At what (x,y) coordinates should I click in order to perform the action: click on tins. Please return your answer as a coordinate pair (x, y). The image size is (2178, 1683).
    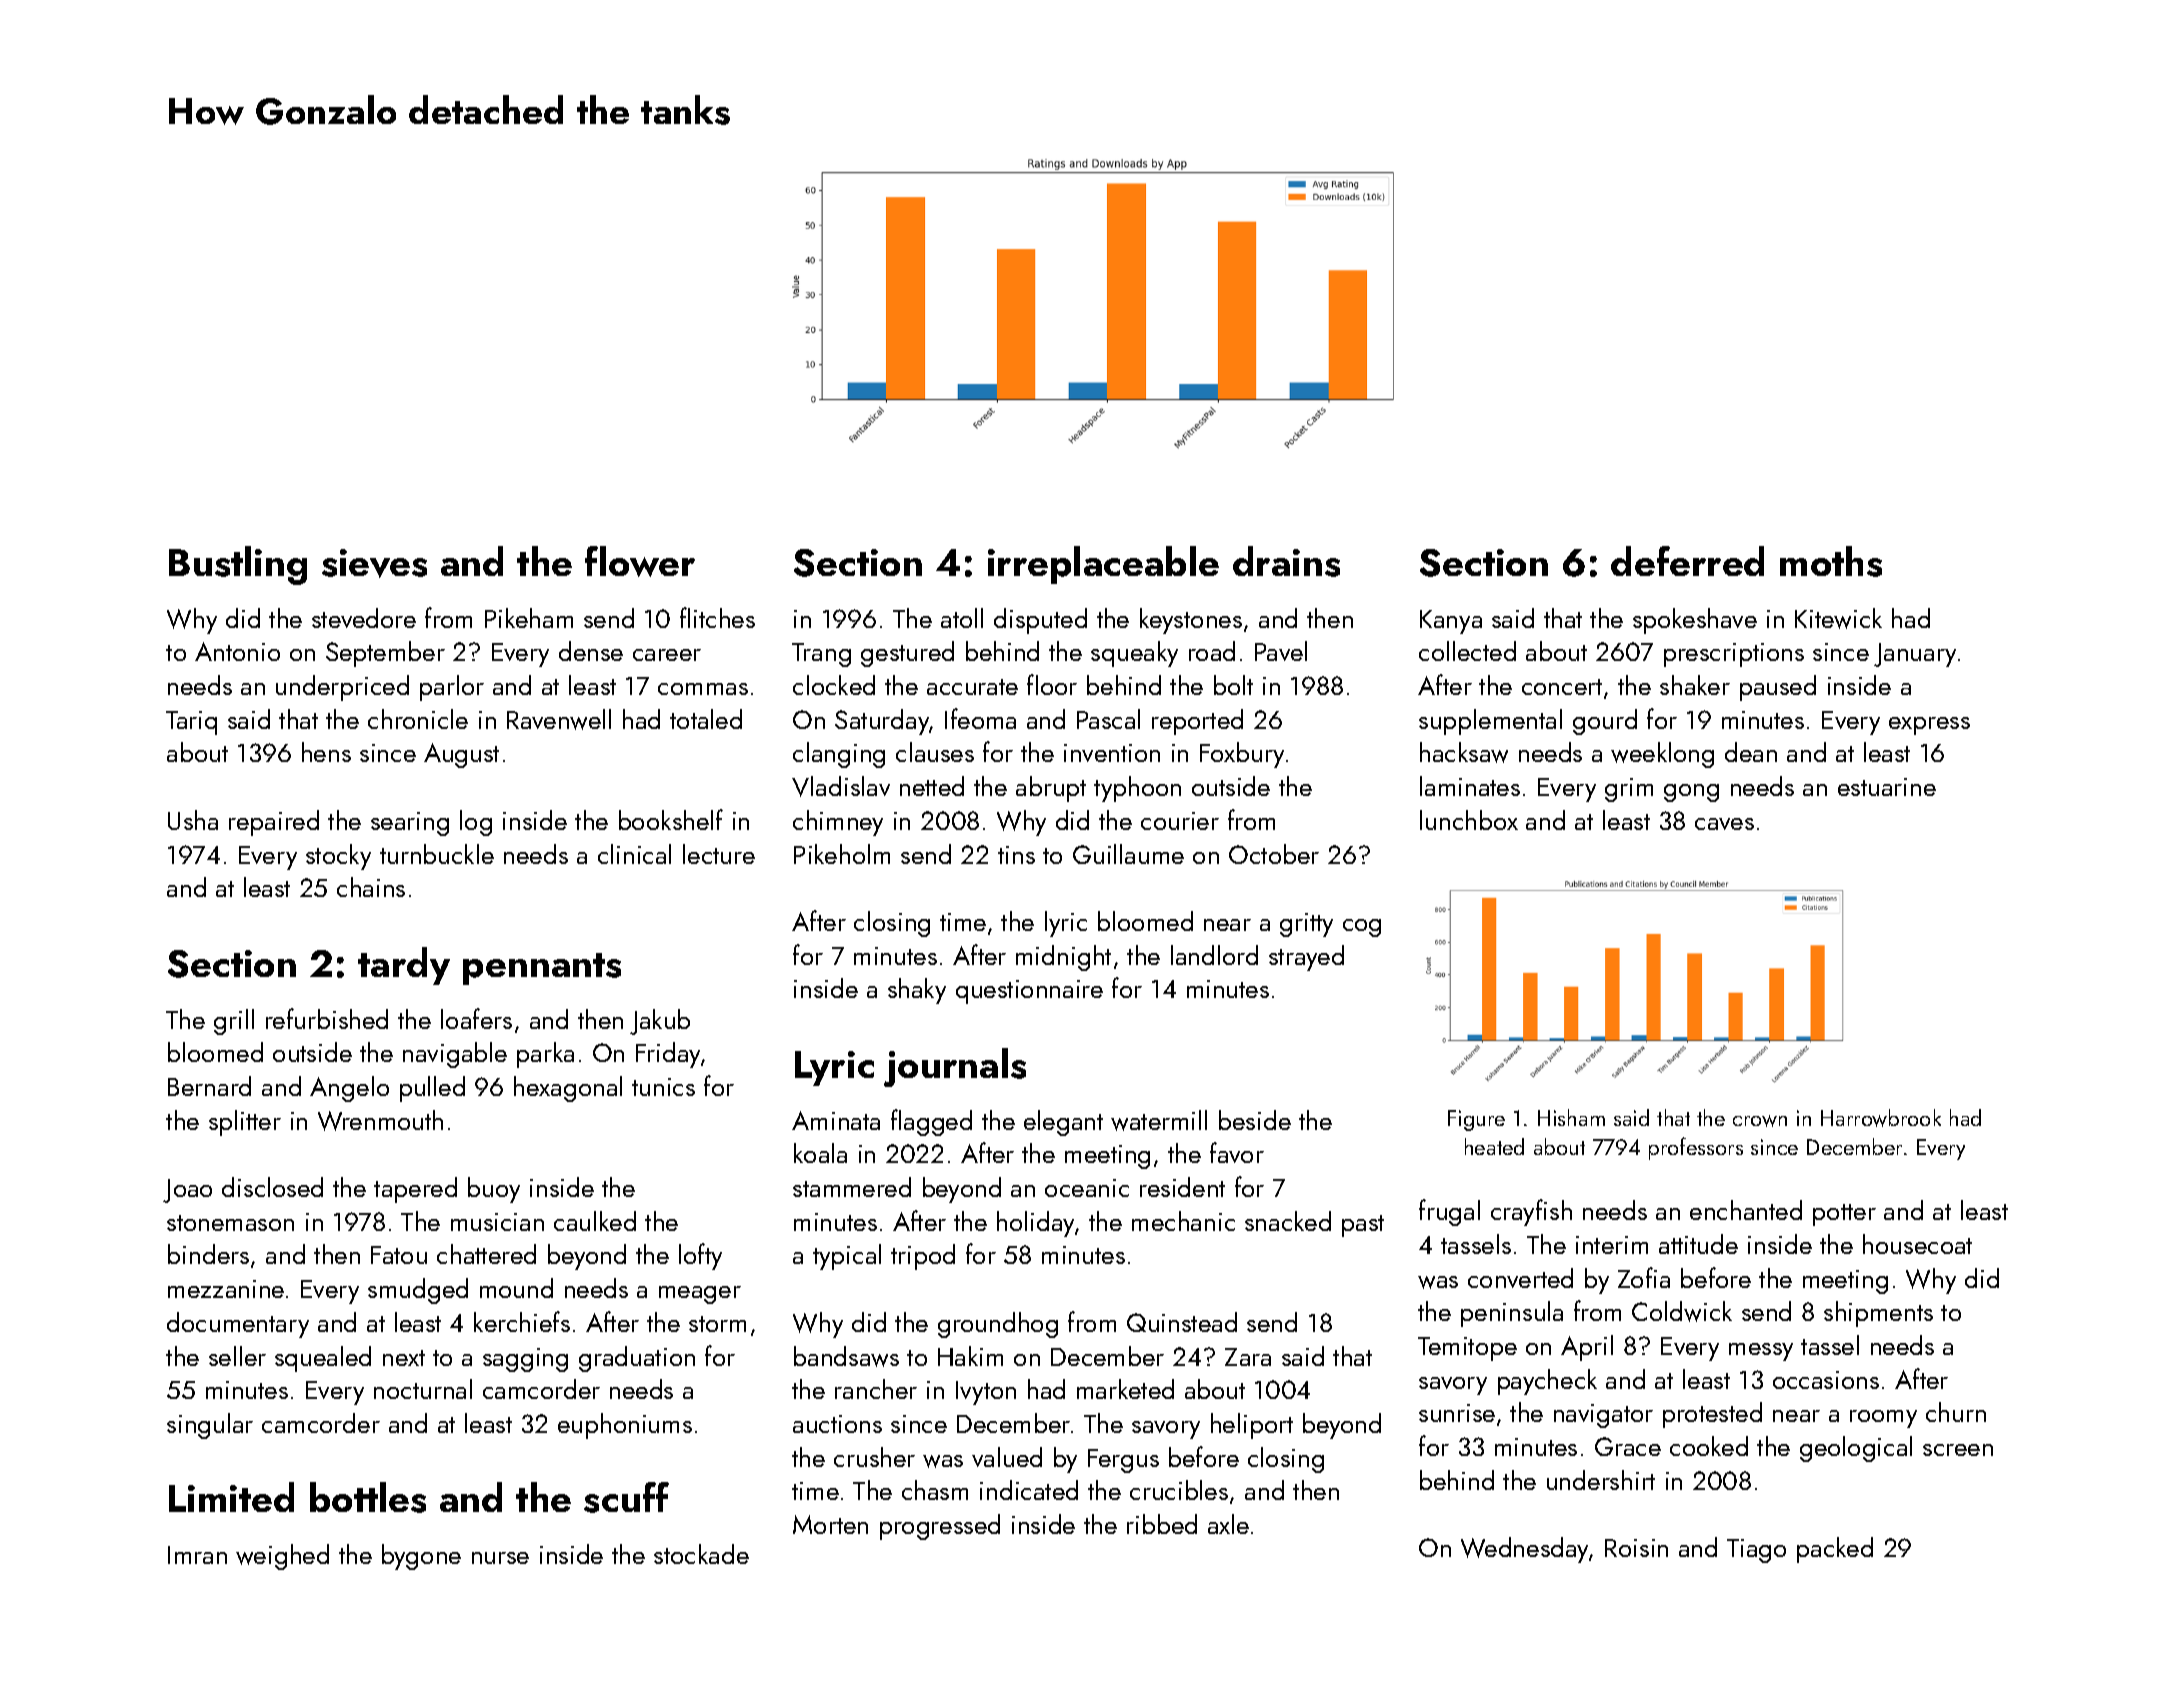
    Looking at the image, I should click on (1016, 855).
